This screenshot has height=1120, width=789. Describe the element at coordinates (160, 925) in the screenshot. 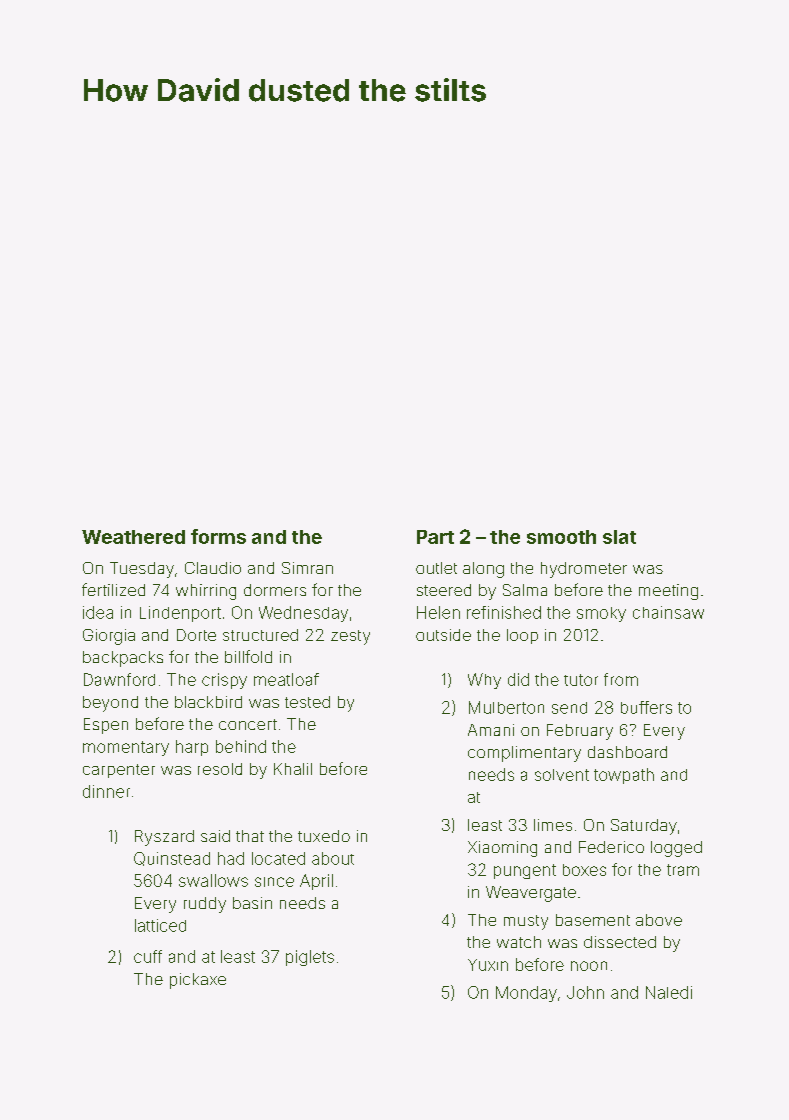

I see `latticed` at that location.
